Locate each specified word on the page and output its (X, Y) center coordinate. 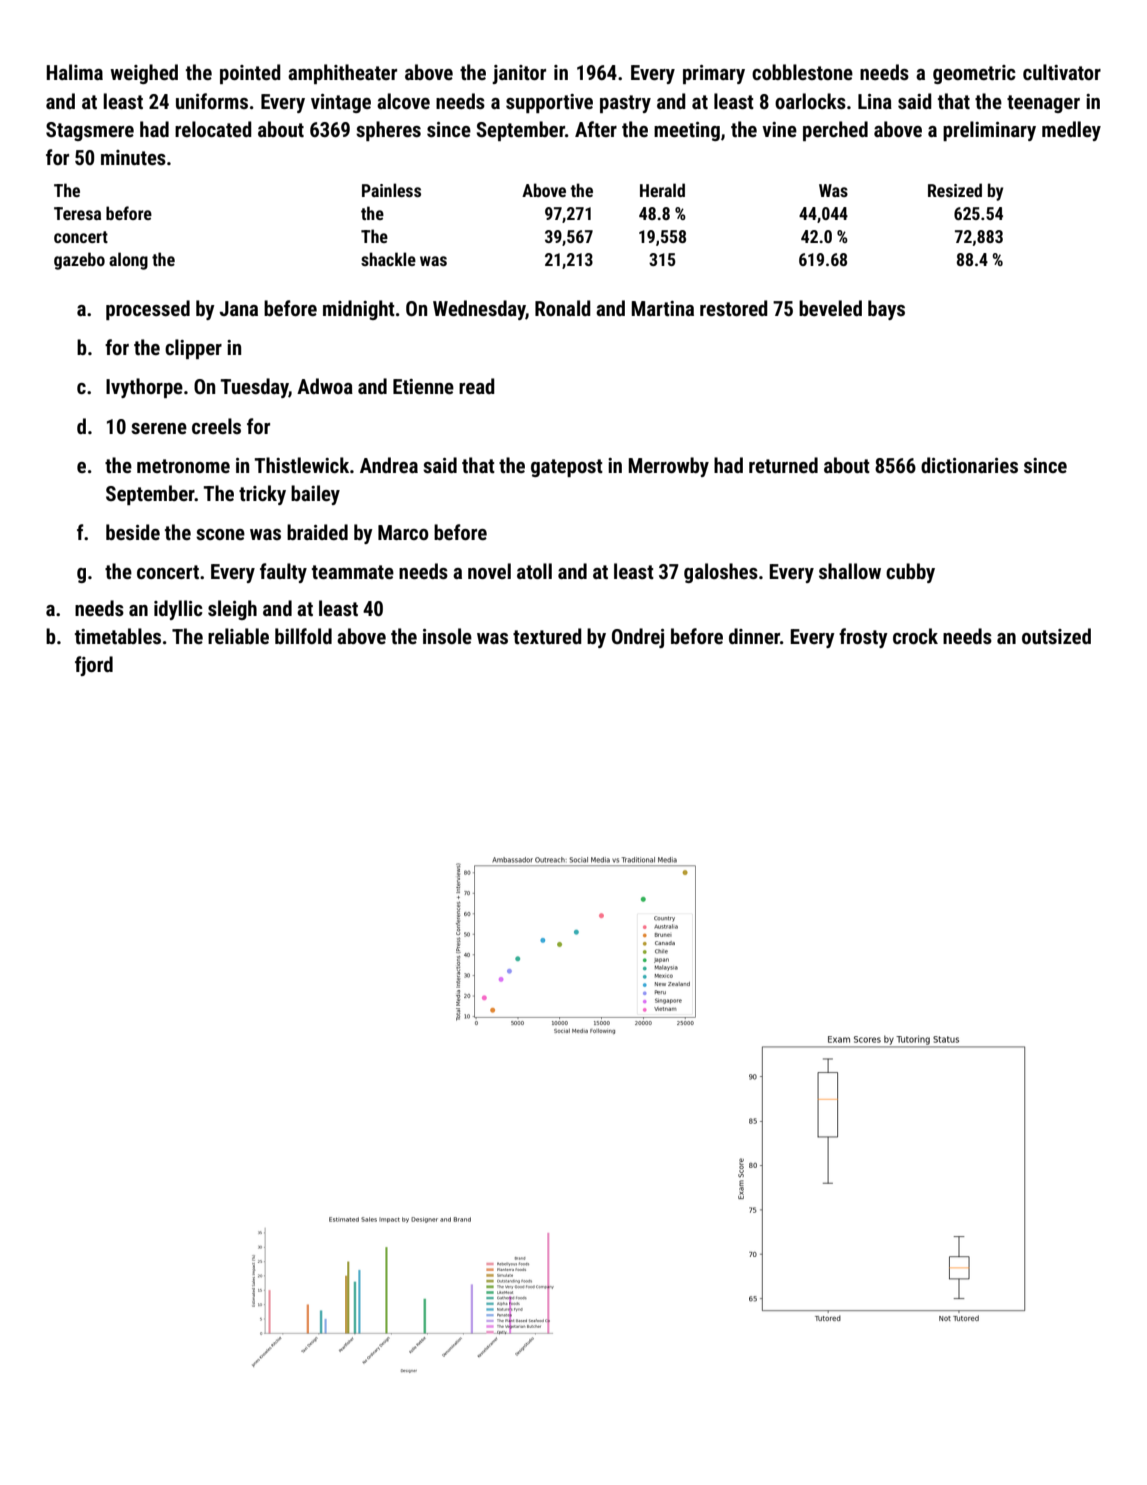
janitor (519, 74)
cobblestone (802, 72)
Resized (955, 190)
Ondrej (638, 638)
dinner (754, 636)
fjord (94, 666)
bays (886, 310)
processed (148, 310)
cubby (910, 573)
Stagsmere (90, 131)
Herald (662, 190)
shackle (388, 259)
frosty (863, 638)
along (128, 261)
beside (133, 532)
